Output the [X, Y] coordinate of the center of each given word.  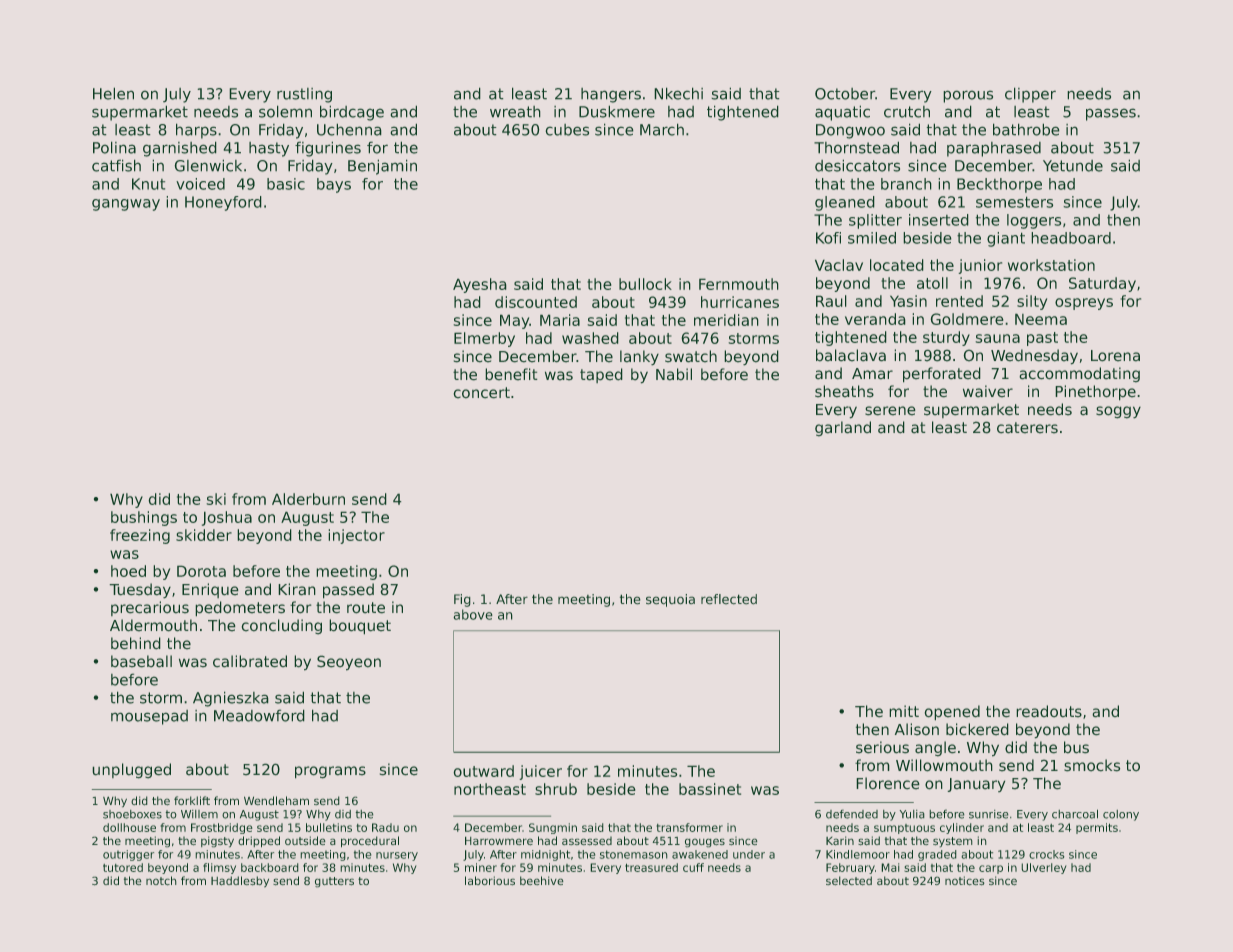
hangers [611, 95]
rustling [304, 95]
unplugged [131, 771]
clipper [1030, 95]
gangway [126, 205]
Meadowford [259, 715]
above [473, 614]
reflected [729, 599]
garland [843, 429]
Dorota [201, 571]
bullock [645, 284]
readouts [1049, 711]
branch [906, 184]
